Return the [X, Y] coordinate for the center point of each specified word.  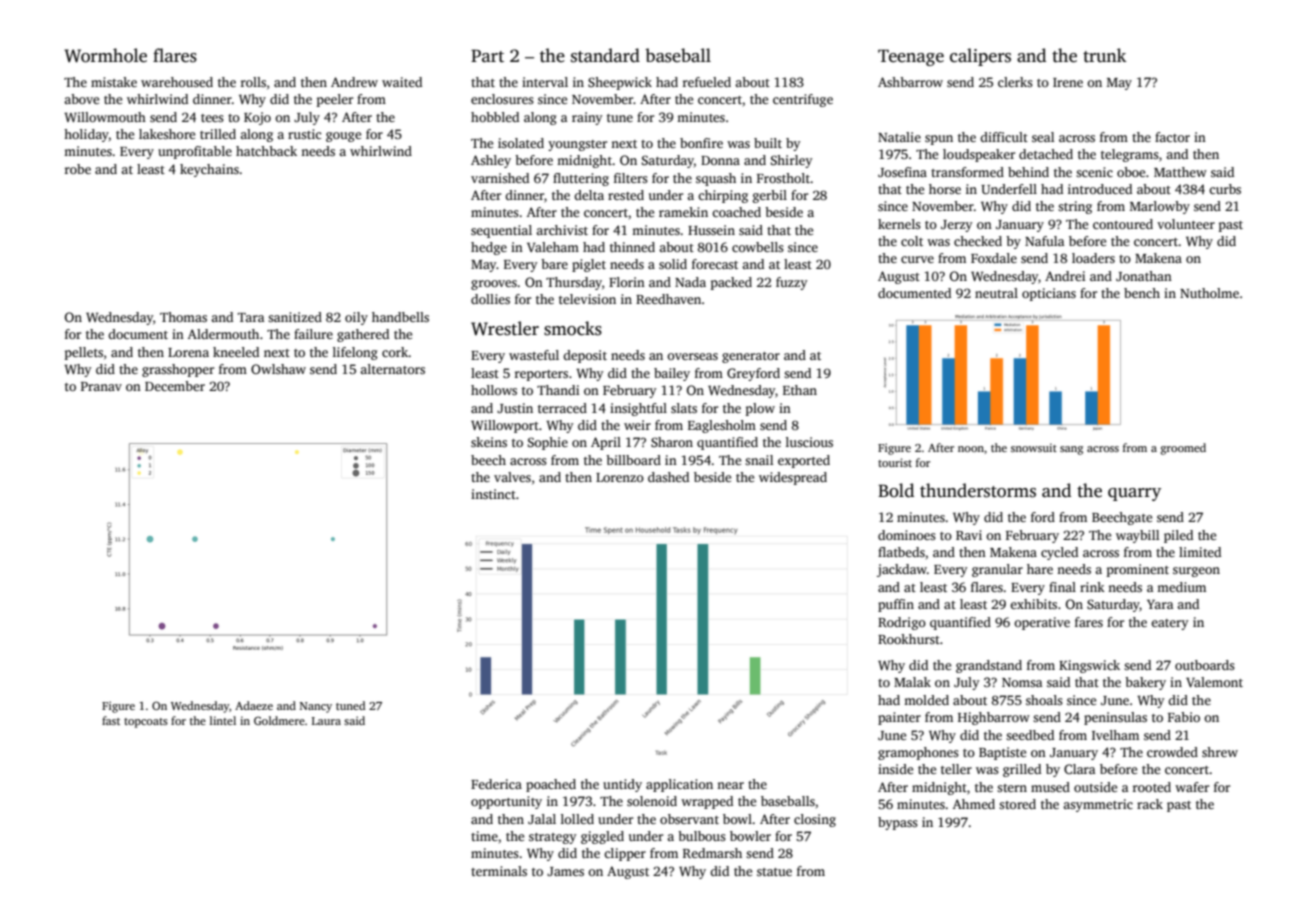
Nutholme [1209, 293]
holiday [86, 135]
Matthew [1180, 172]
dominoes [907, 535]
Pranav [101, 386]
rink [1092, 587]
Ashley [491, 161]
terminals [499, 871]
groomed [1183, 449]
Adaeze [254, 705]
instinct [493, 494]
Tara [251, 317]
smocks [573, 328]
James [565, 871]
